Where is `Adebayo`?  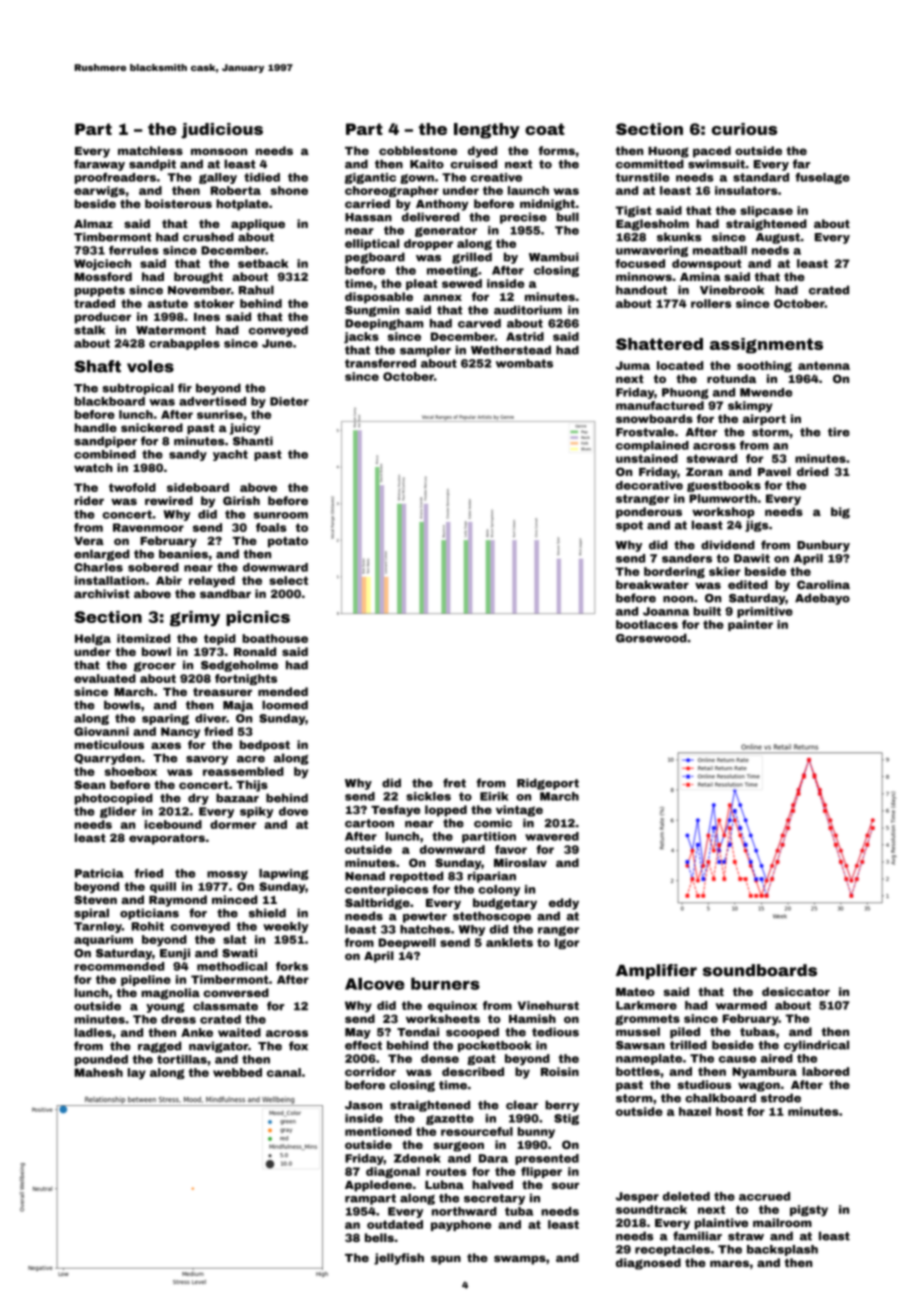 Adebayo is located at coordinates (822, 599).
